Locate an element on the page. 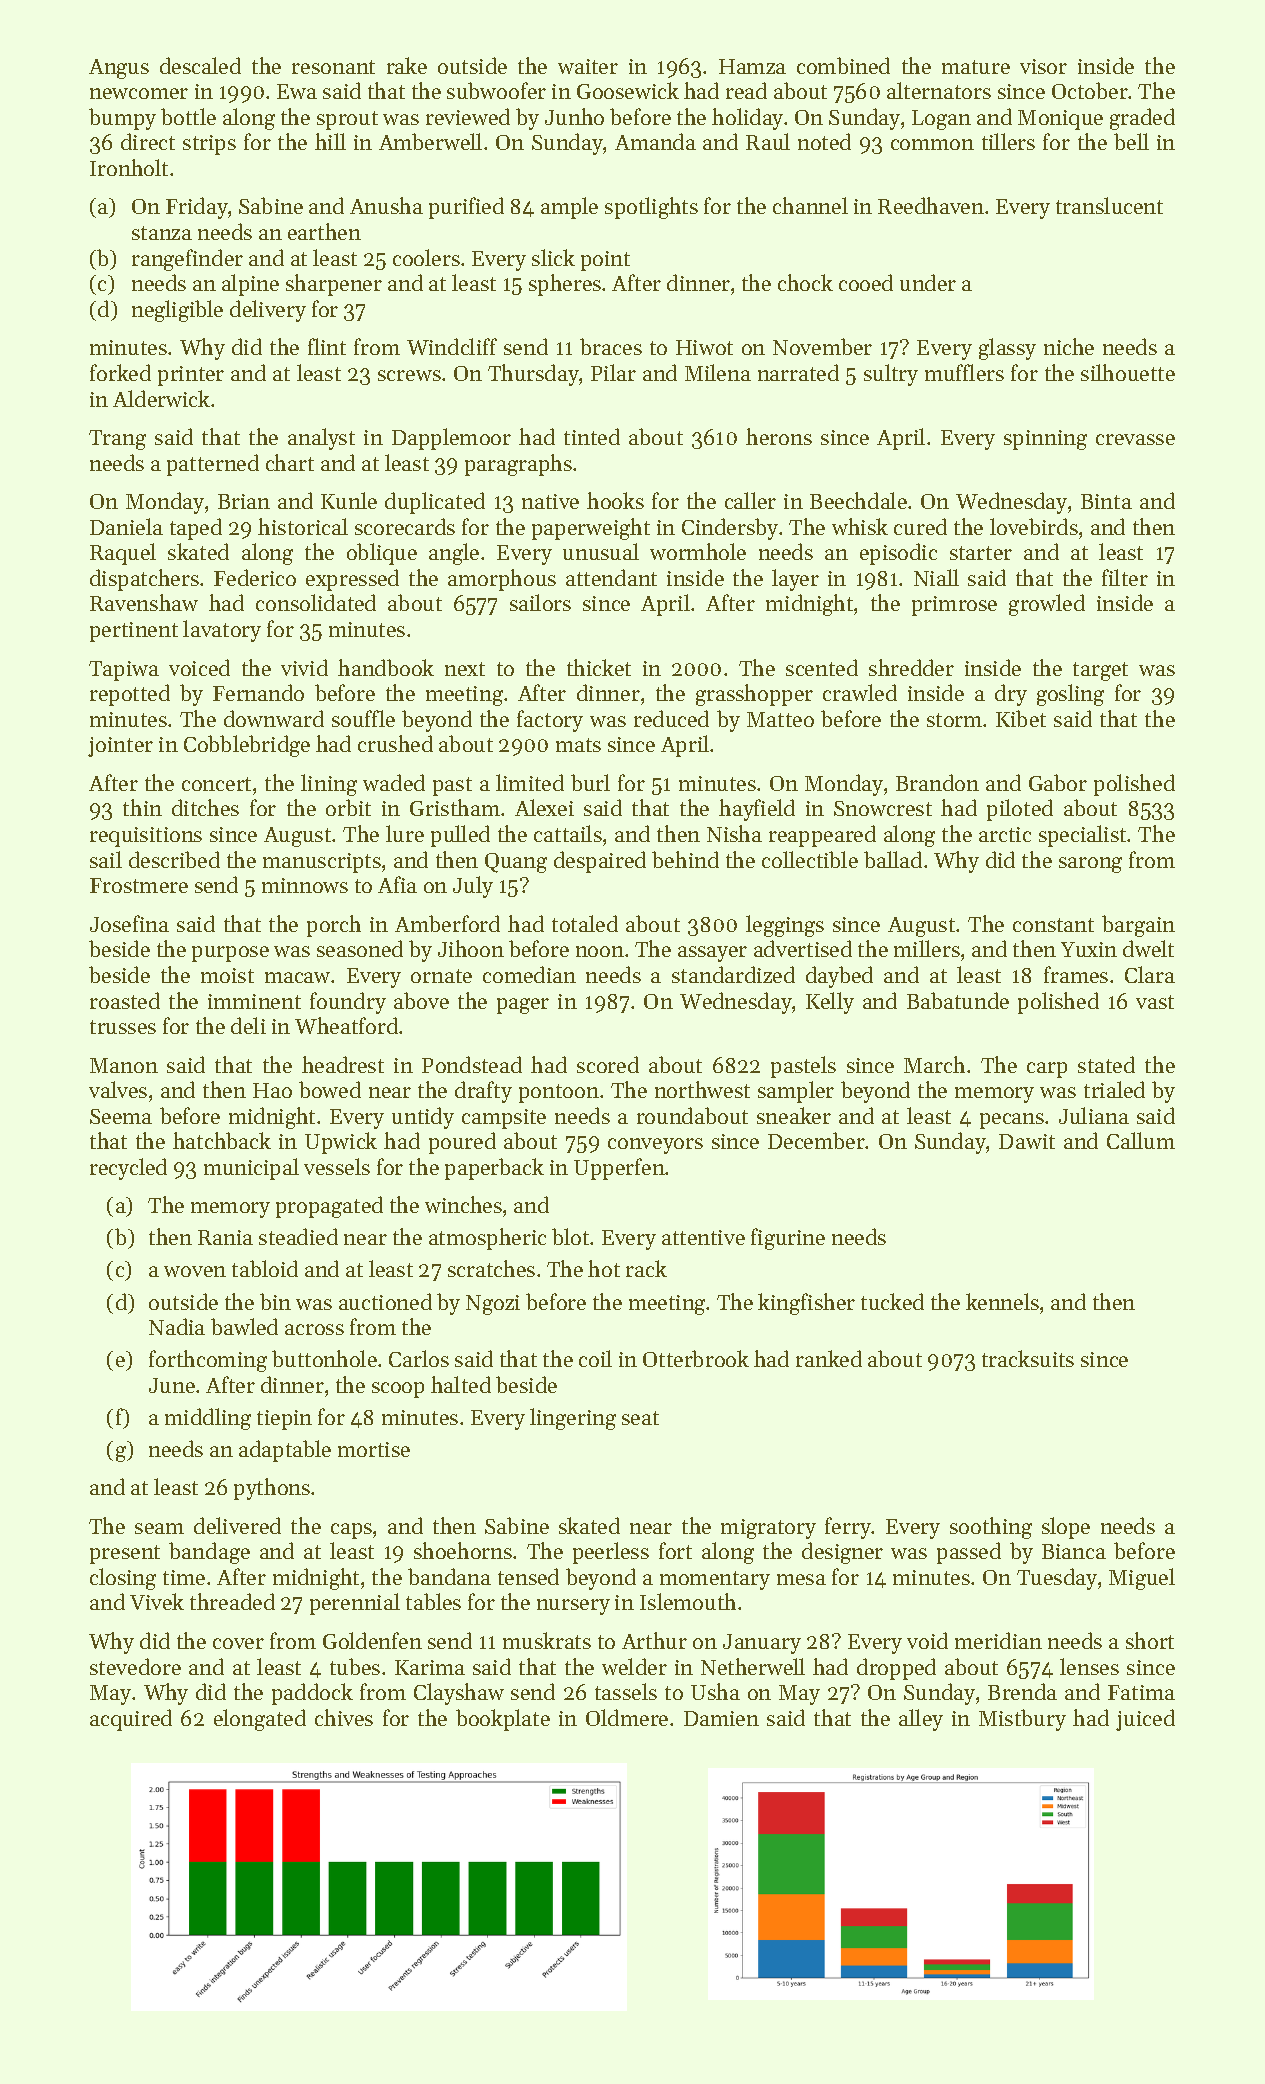 Image resolution: width=1265 pixels, height=2084 pixels. spinning is located at coordinates (1045, 440).
